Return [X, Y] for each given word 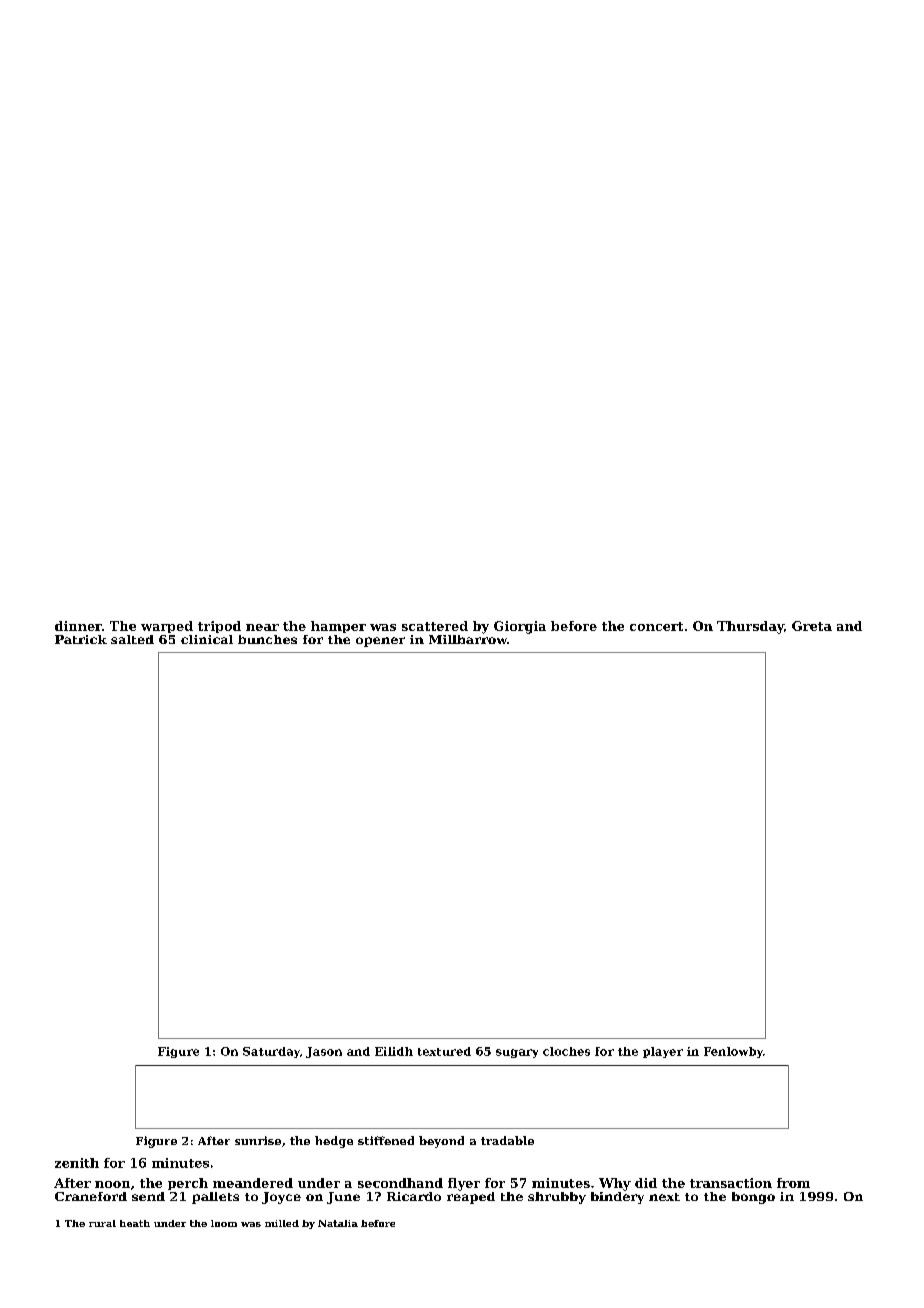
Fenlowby [733, 1052]
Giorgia [520, 627]
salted [132, 639]
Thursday [750, 627]
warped [167, 627]
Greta [812, 626]
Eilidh [394, 1051]
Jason [324, 1052]
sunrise [258, 1140]
